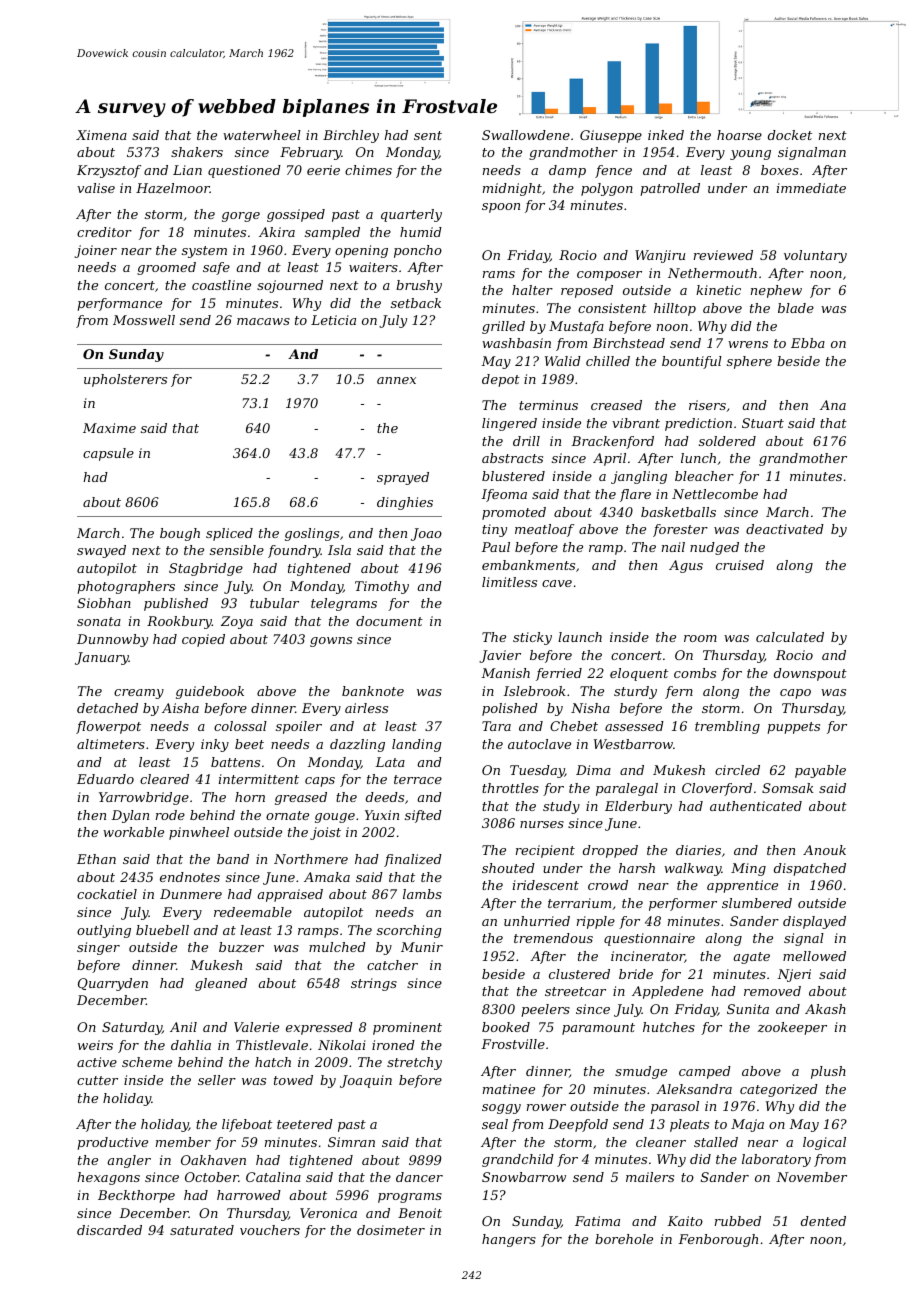  What do you see at coordinates (96, 859) in the image?
I see `Ethan` at bounding box center [96, 859].
